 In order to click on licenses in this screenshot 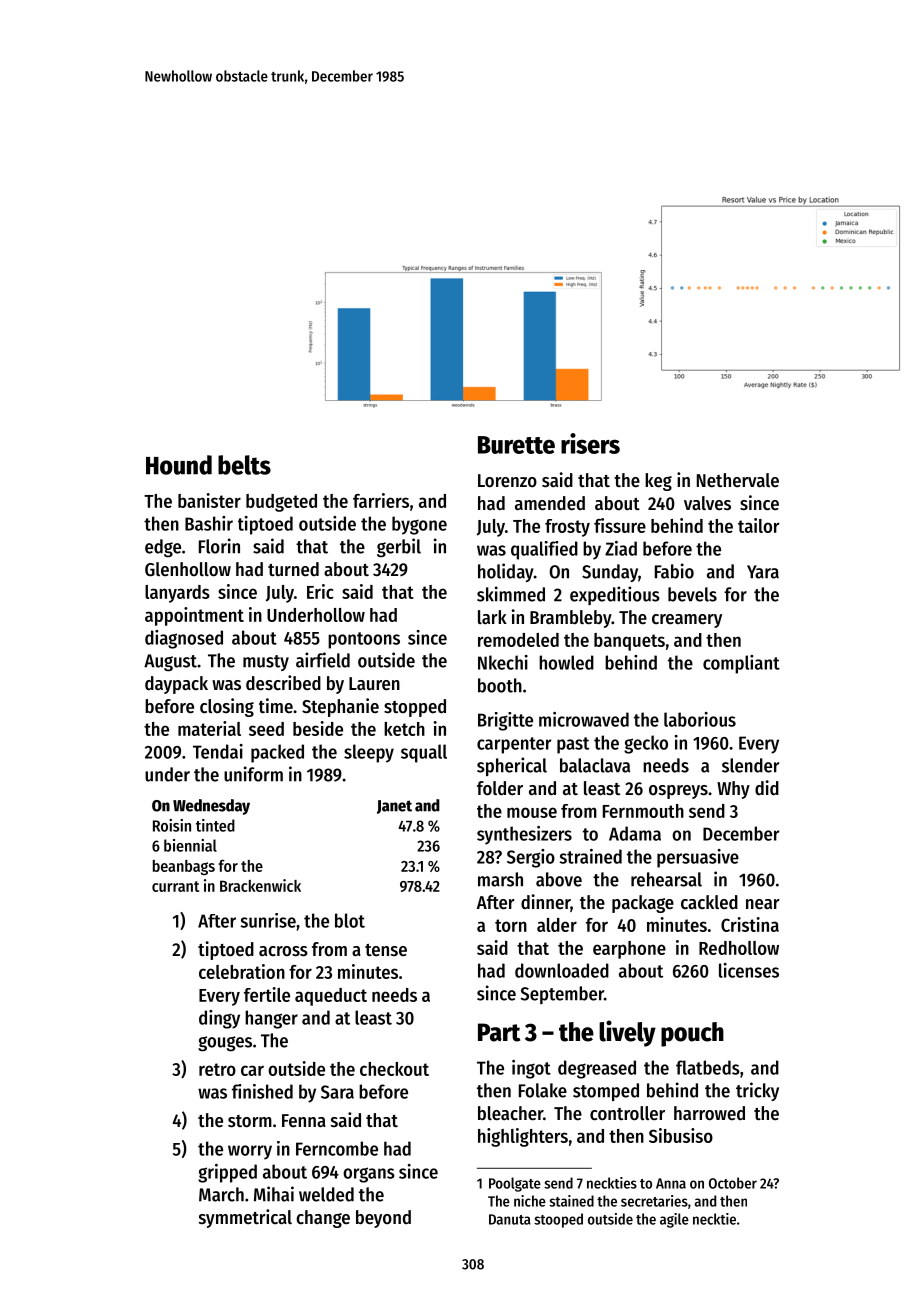, I will do `click(749, 970)`.
